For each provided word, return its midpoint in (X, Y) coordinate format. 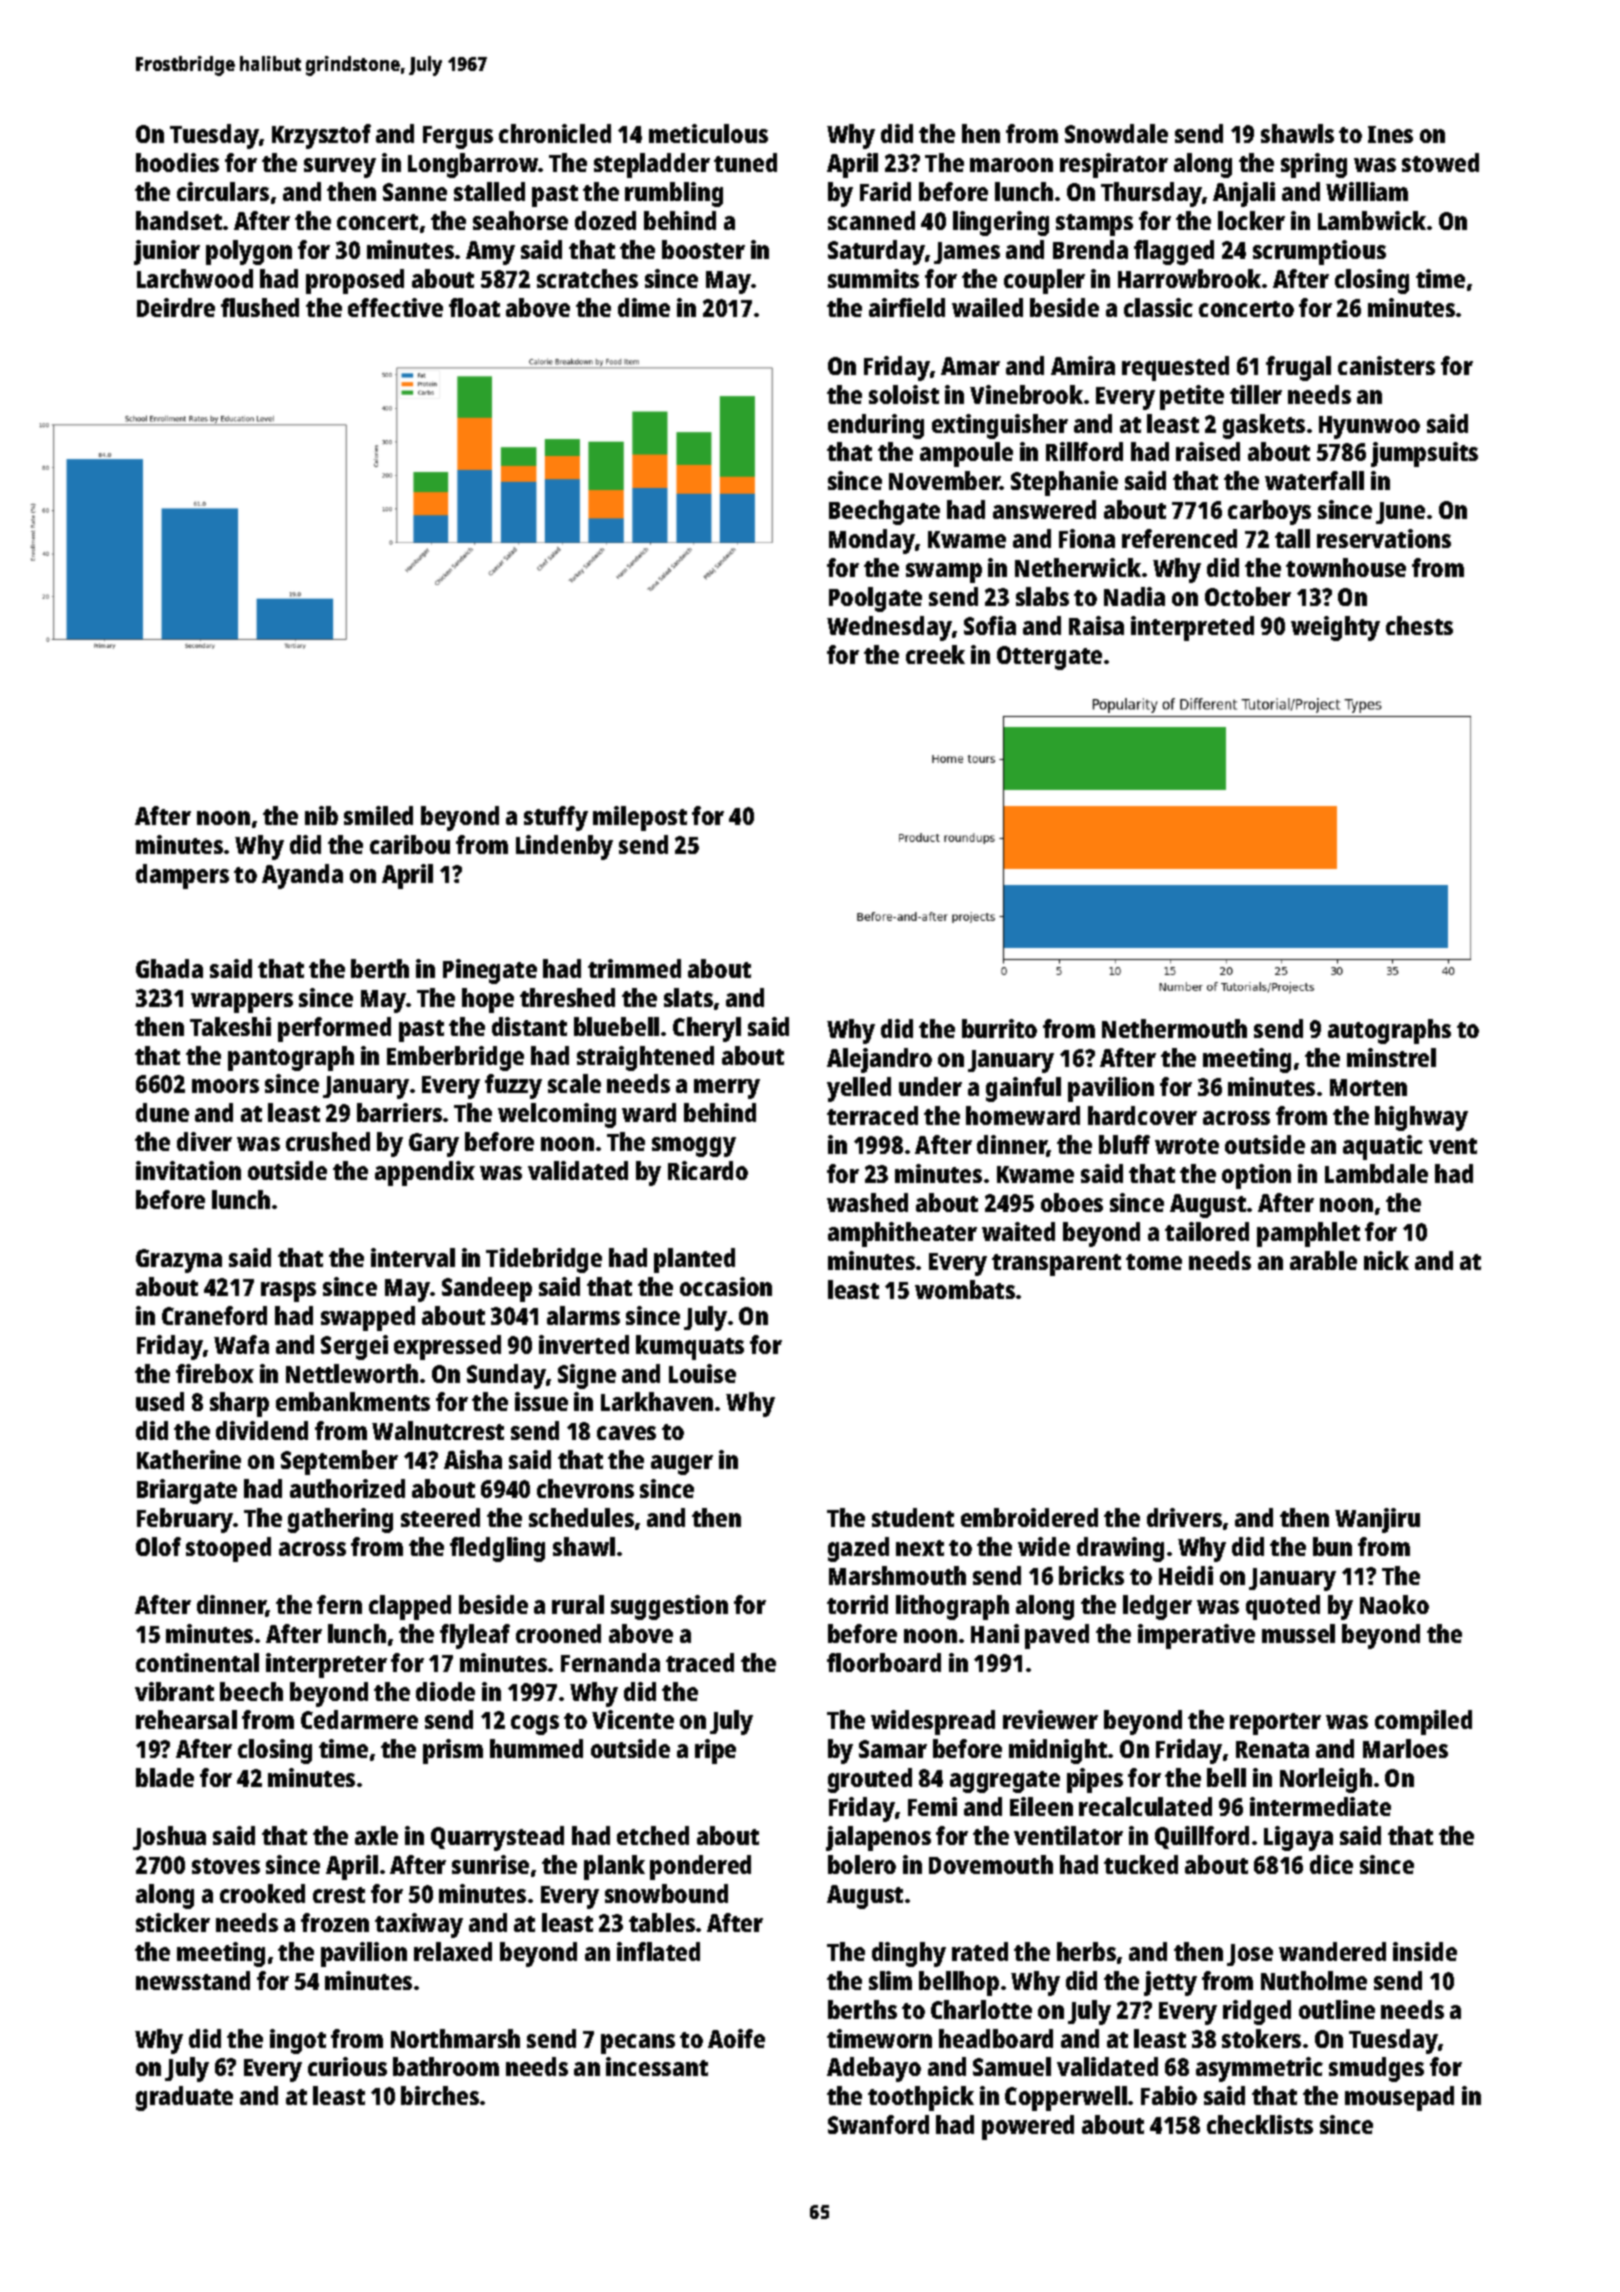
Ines (1390, 134)
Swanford (878, 2124)
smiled (378, 815)
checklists (1260, 2124)
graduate (184, 2098)
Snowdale (1116, 133)
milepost (640, 818)
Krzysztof (321, 136)
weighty (1335, 628)
